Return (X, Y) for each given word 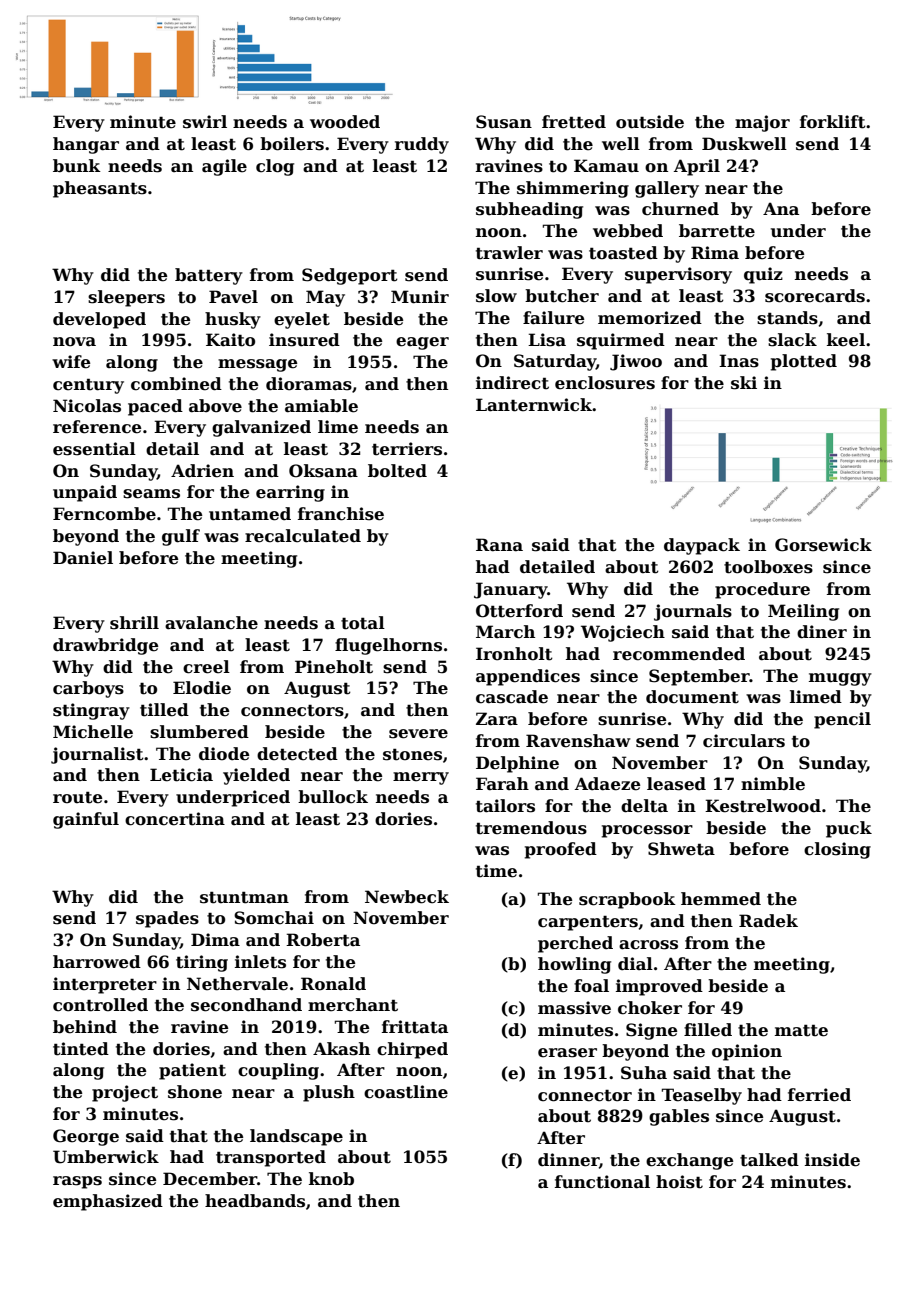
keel (846, 340)
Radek (768, 921)
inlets (260, 962)
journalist (97, 755)
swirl (205, 122)
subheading (529, 210)
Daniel (83, 558)
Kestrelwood (763, 806)
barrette (717, 231)
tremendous (531, 828)
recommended (679, 654)
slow (496, 296)
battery (209, 276)
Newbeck (407, 897)
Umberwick (106, 1157)
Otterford (519, 611)
